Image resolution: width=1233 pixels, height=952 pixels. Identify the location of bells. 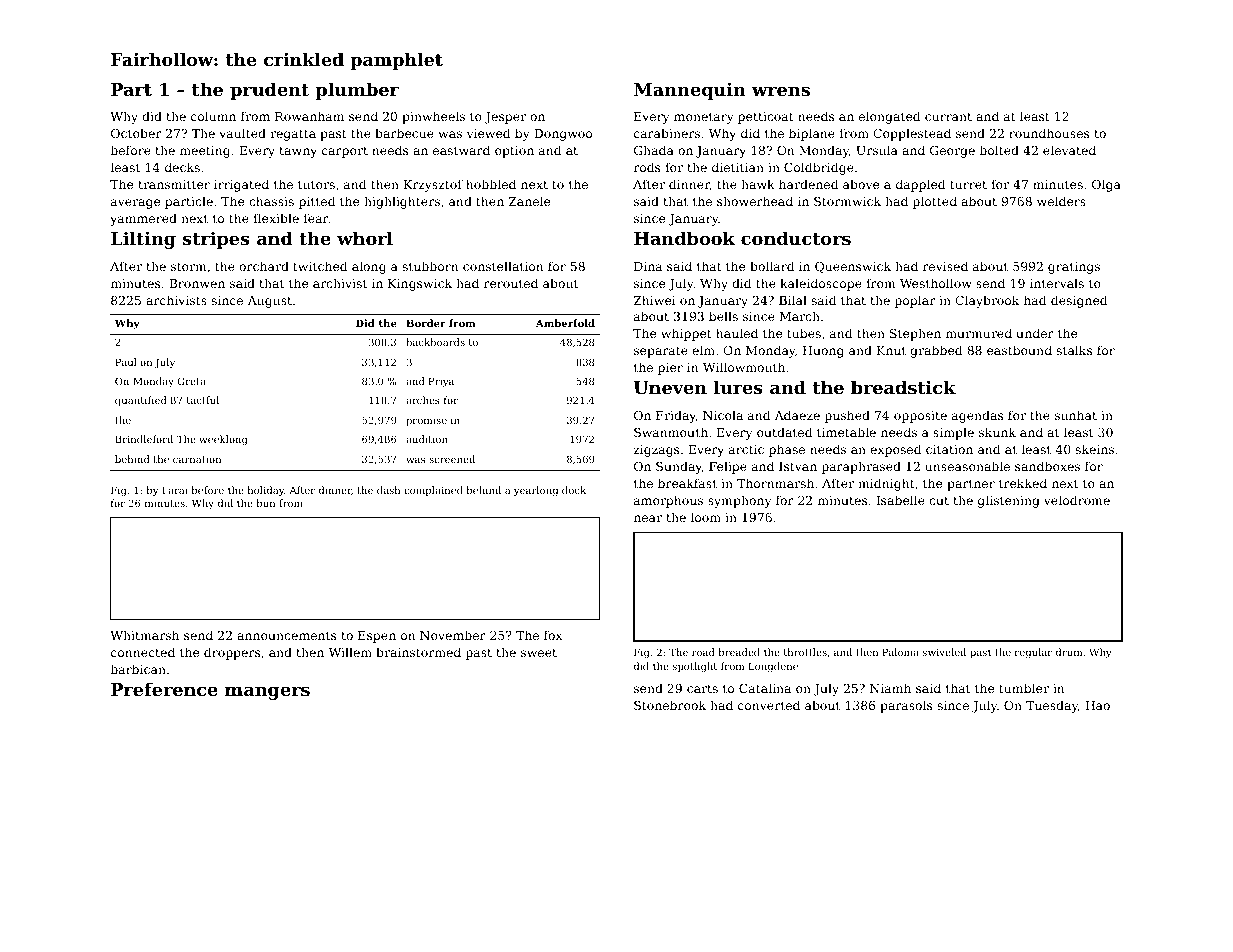
(723, 316).
